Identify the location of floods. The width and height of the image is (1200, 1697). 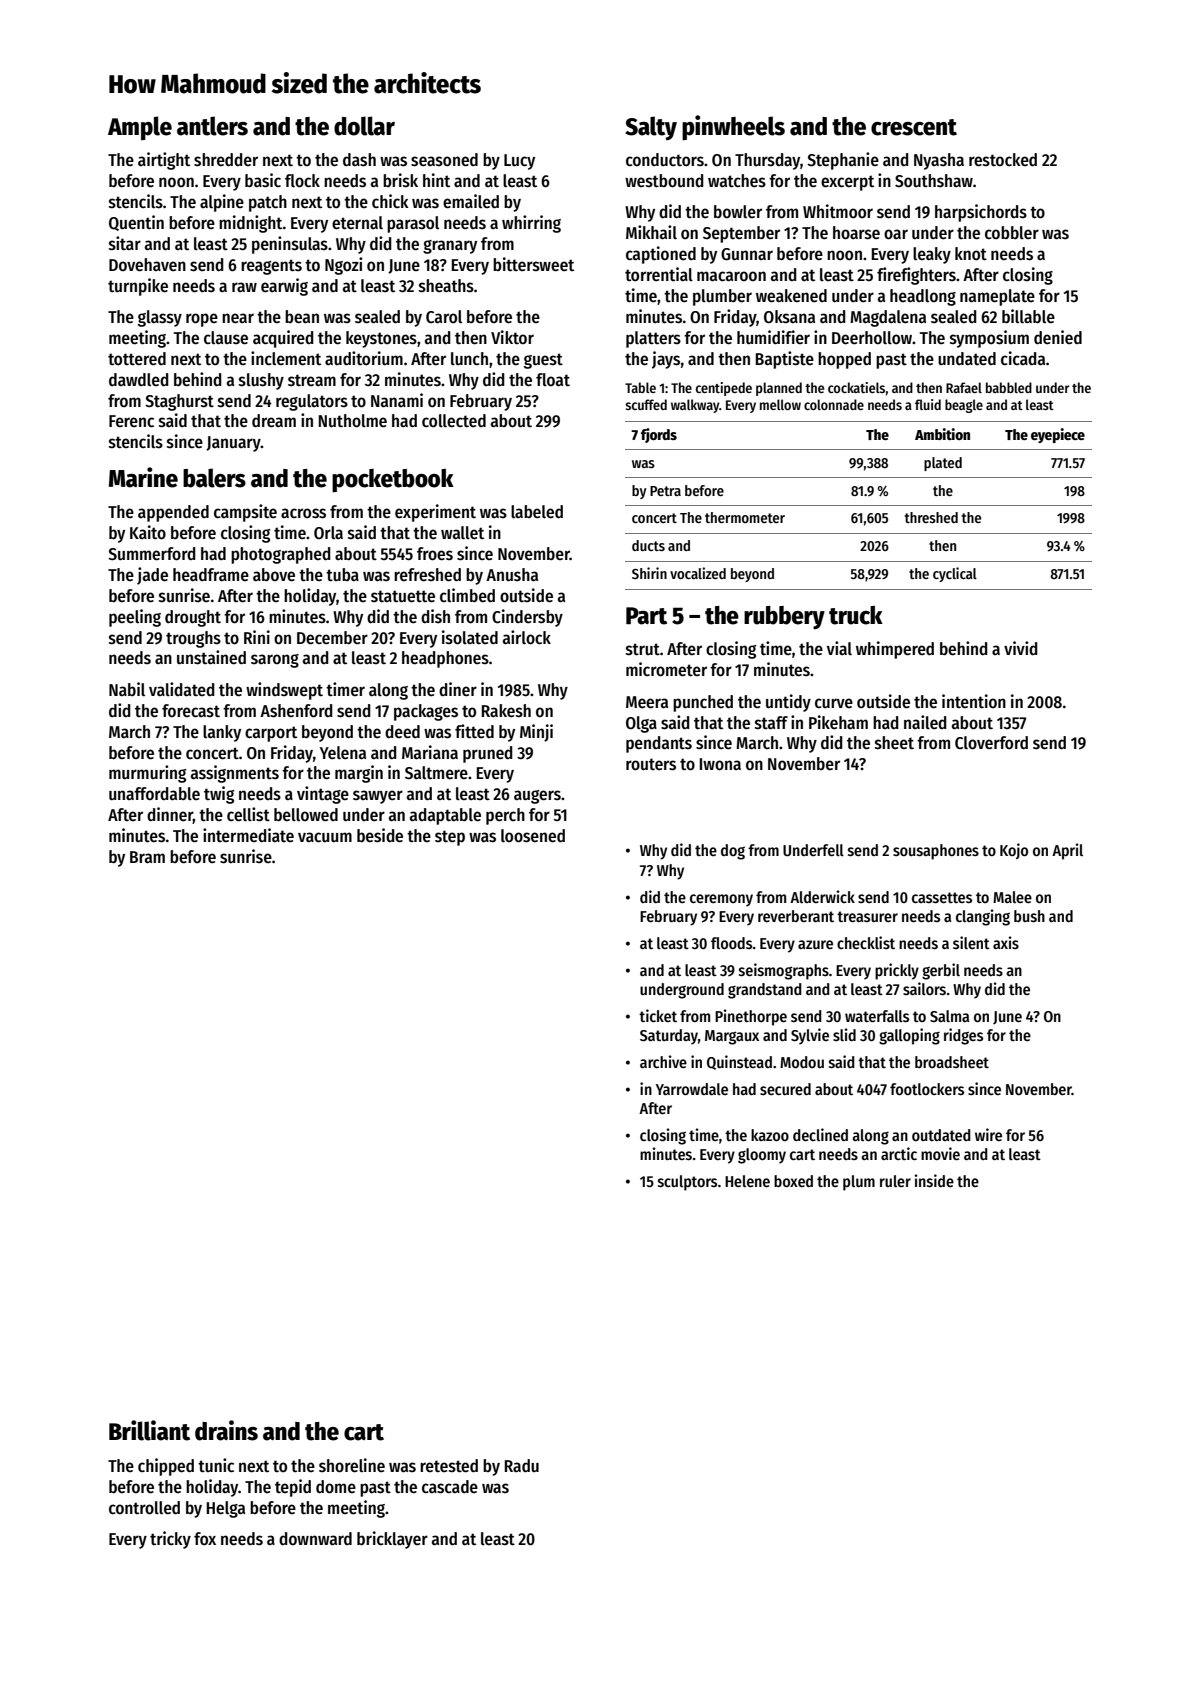
(732, 943).
